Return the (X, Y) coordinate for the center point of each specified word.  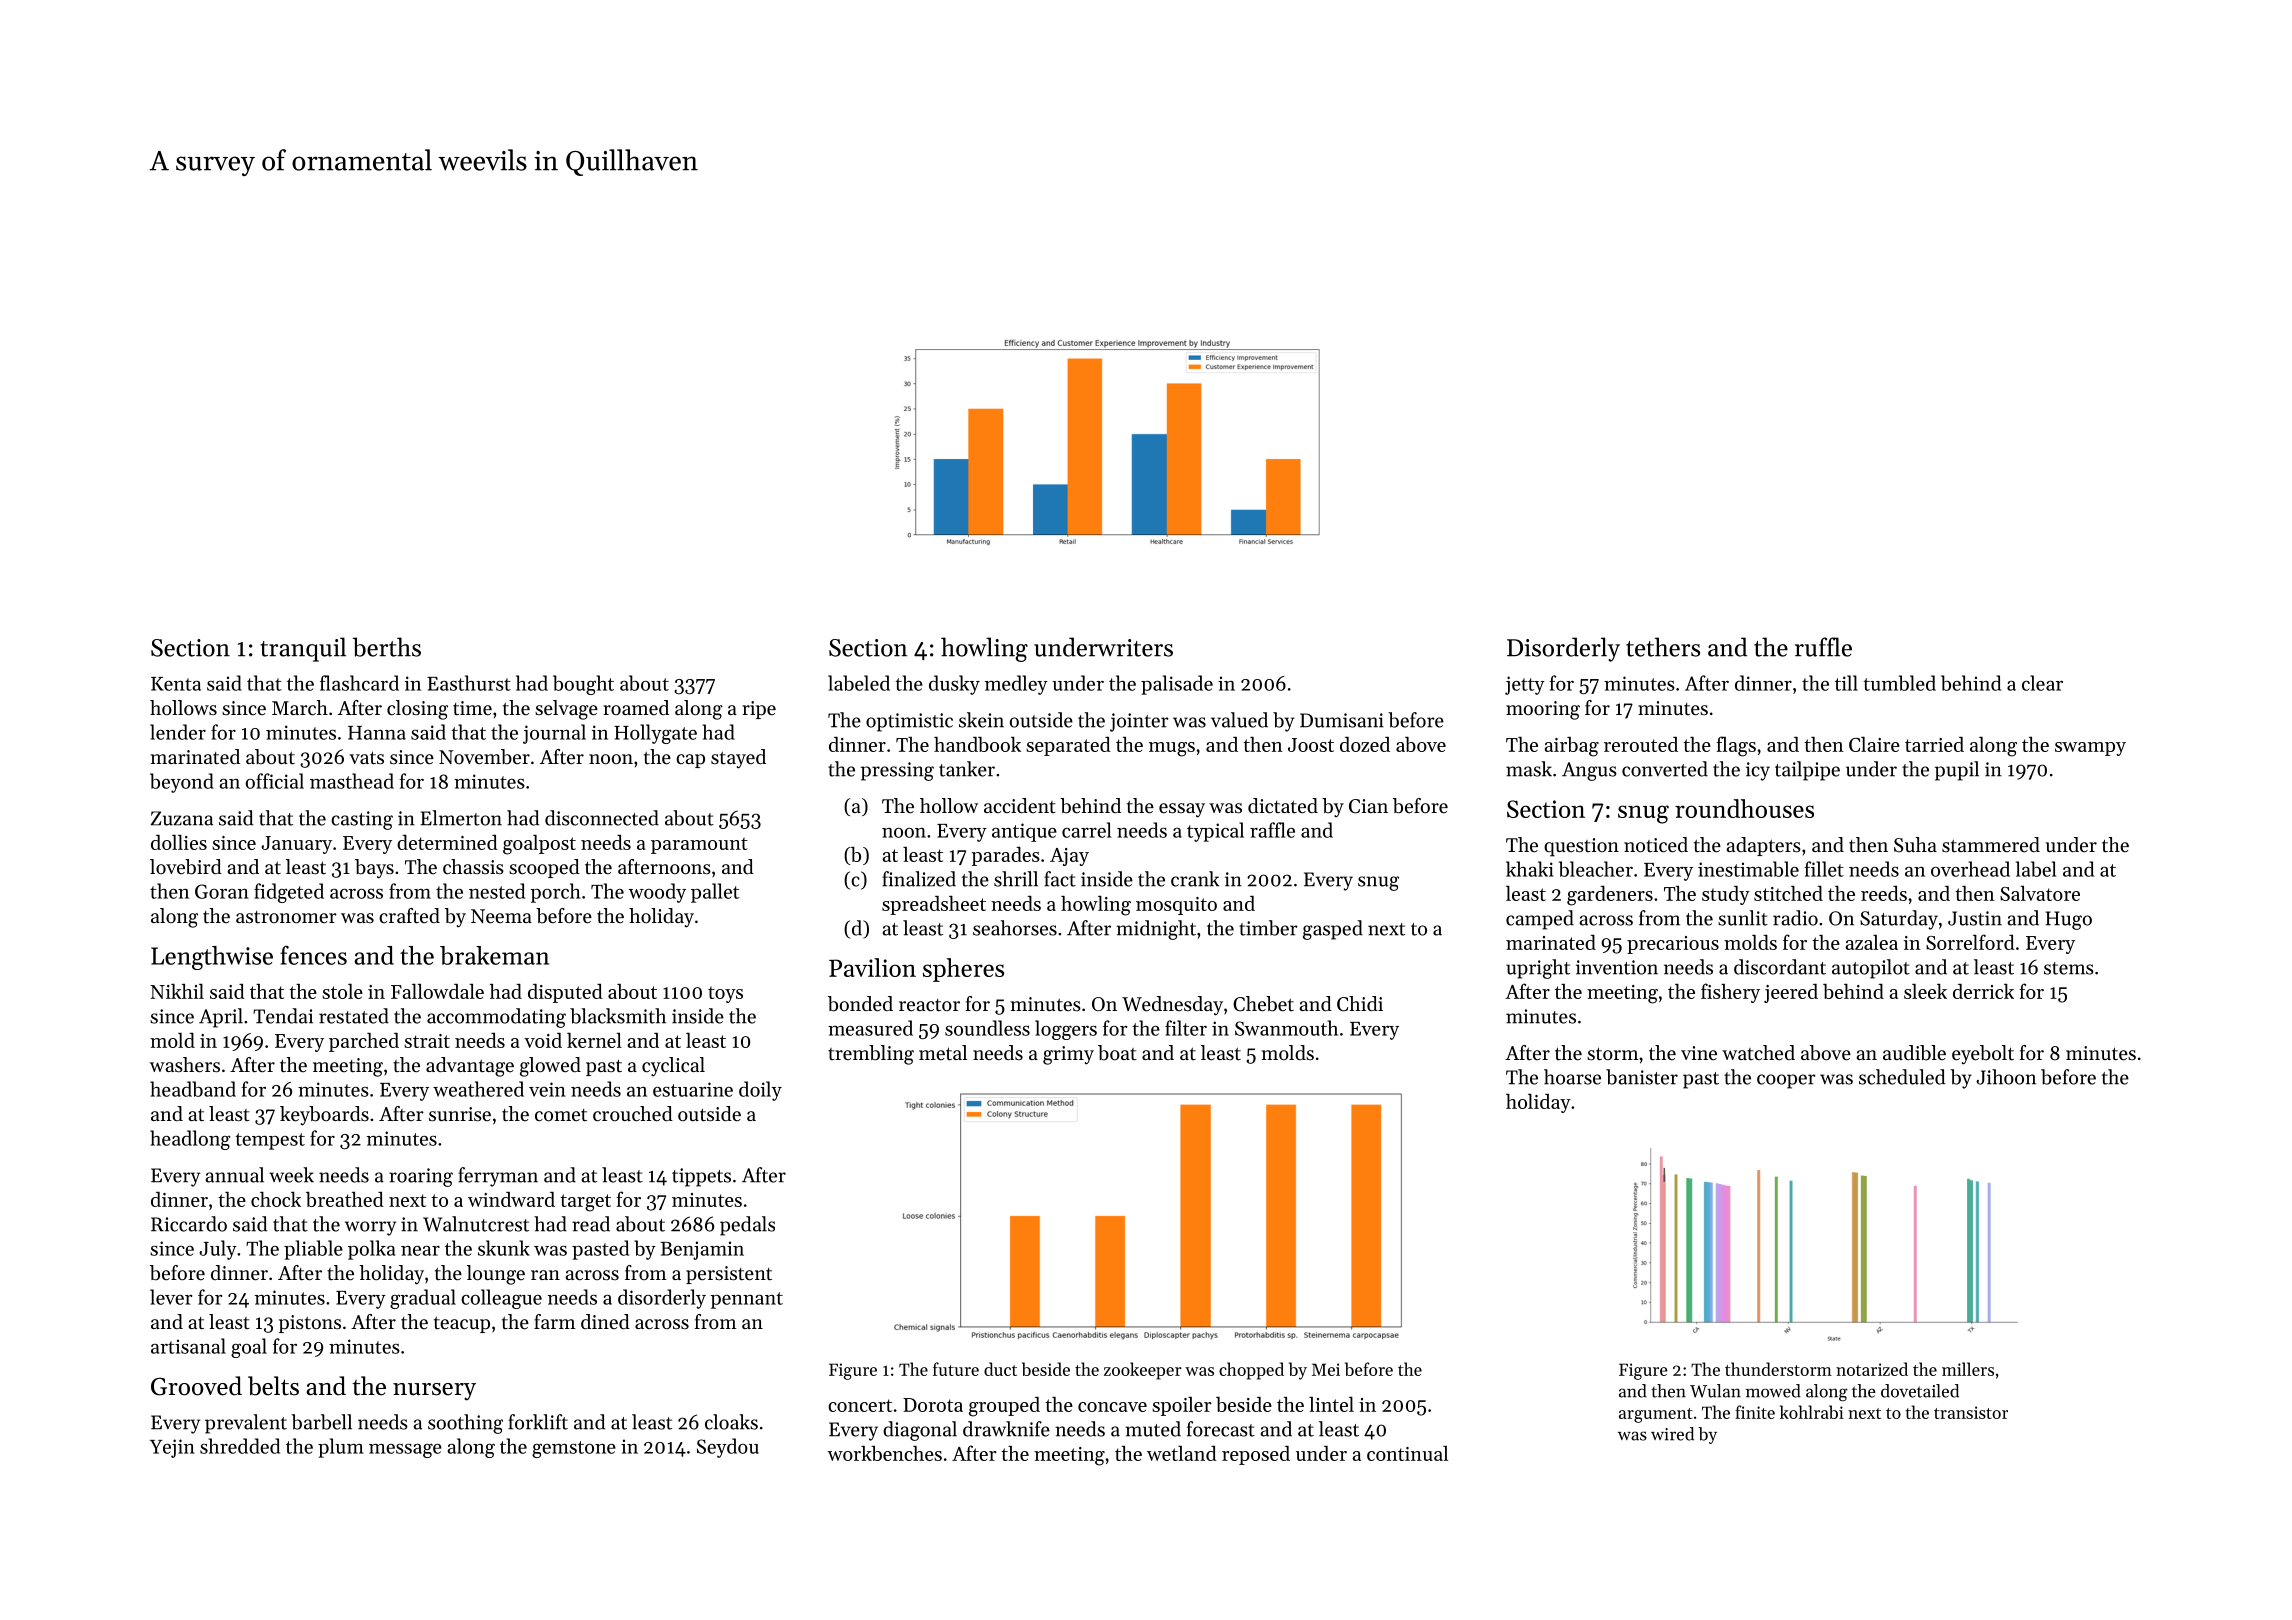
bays (374, 869)
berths (387, 647)
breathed (345, 1199)
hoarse (1572, 1077)
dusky (954, 685)
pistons (310, 1324)
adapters (1763, 846)
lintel (1331, 1404)
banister (1642, 1077)
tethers (1663, 647)
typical (1215, 832)
